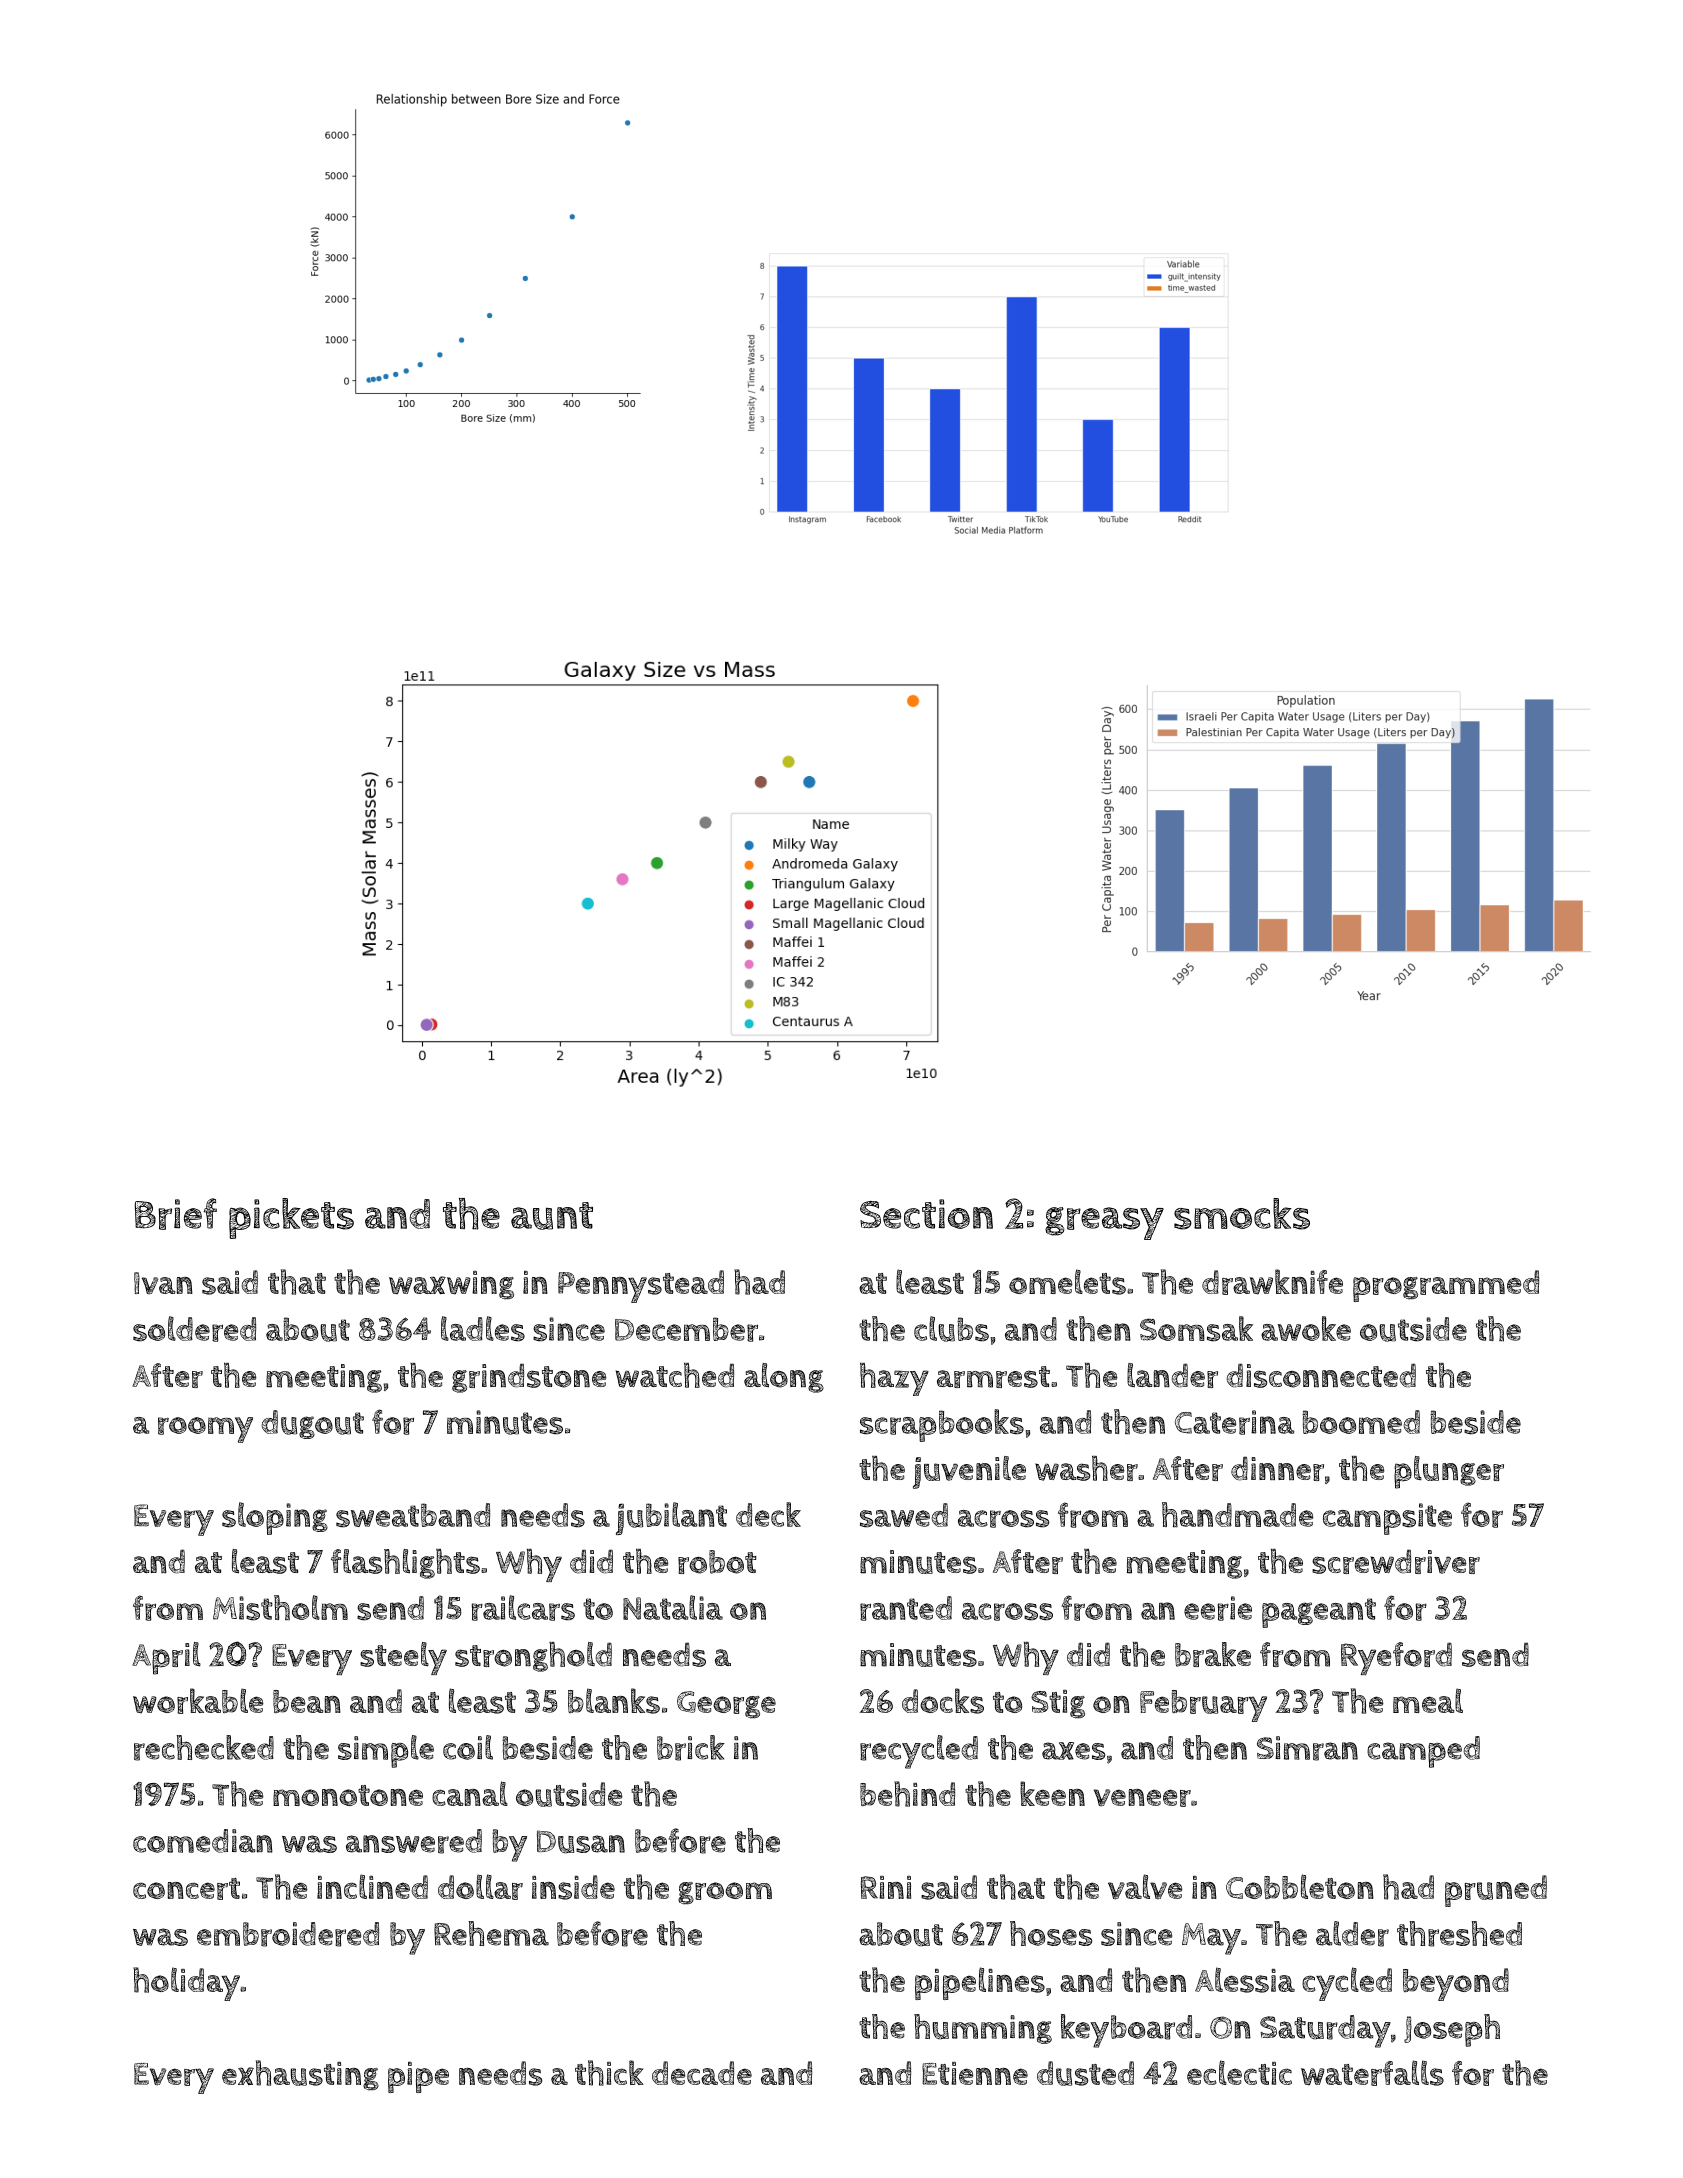 Image resolution: width=1683 pixels, height=2178 pixels. Describe the element at coordinates (491, 1933) in the image. I see `Rehema` at that location.
